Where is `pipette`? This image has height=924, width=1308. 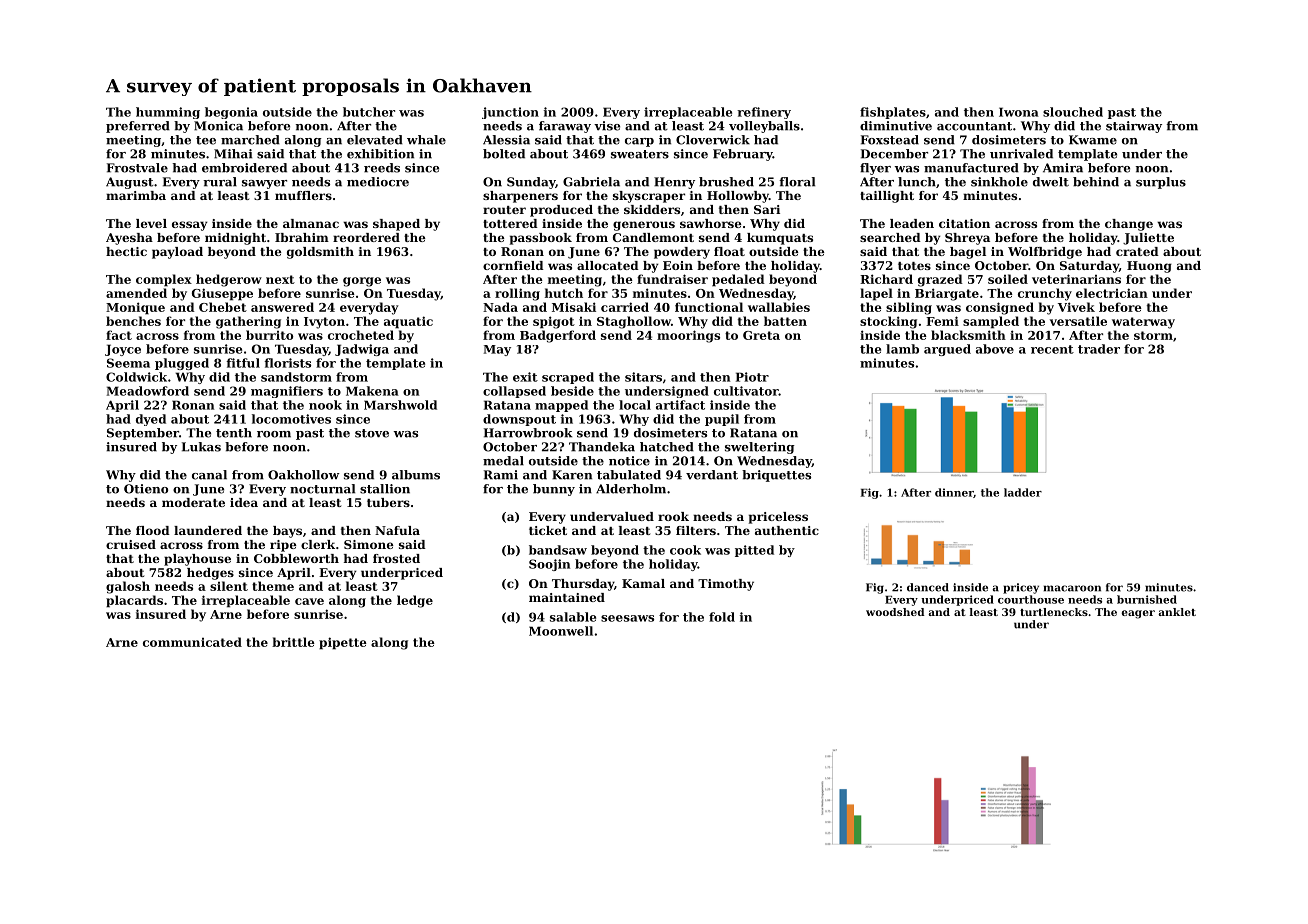 pipette is located at coordinates (343, 643).
